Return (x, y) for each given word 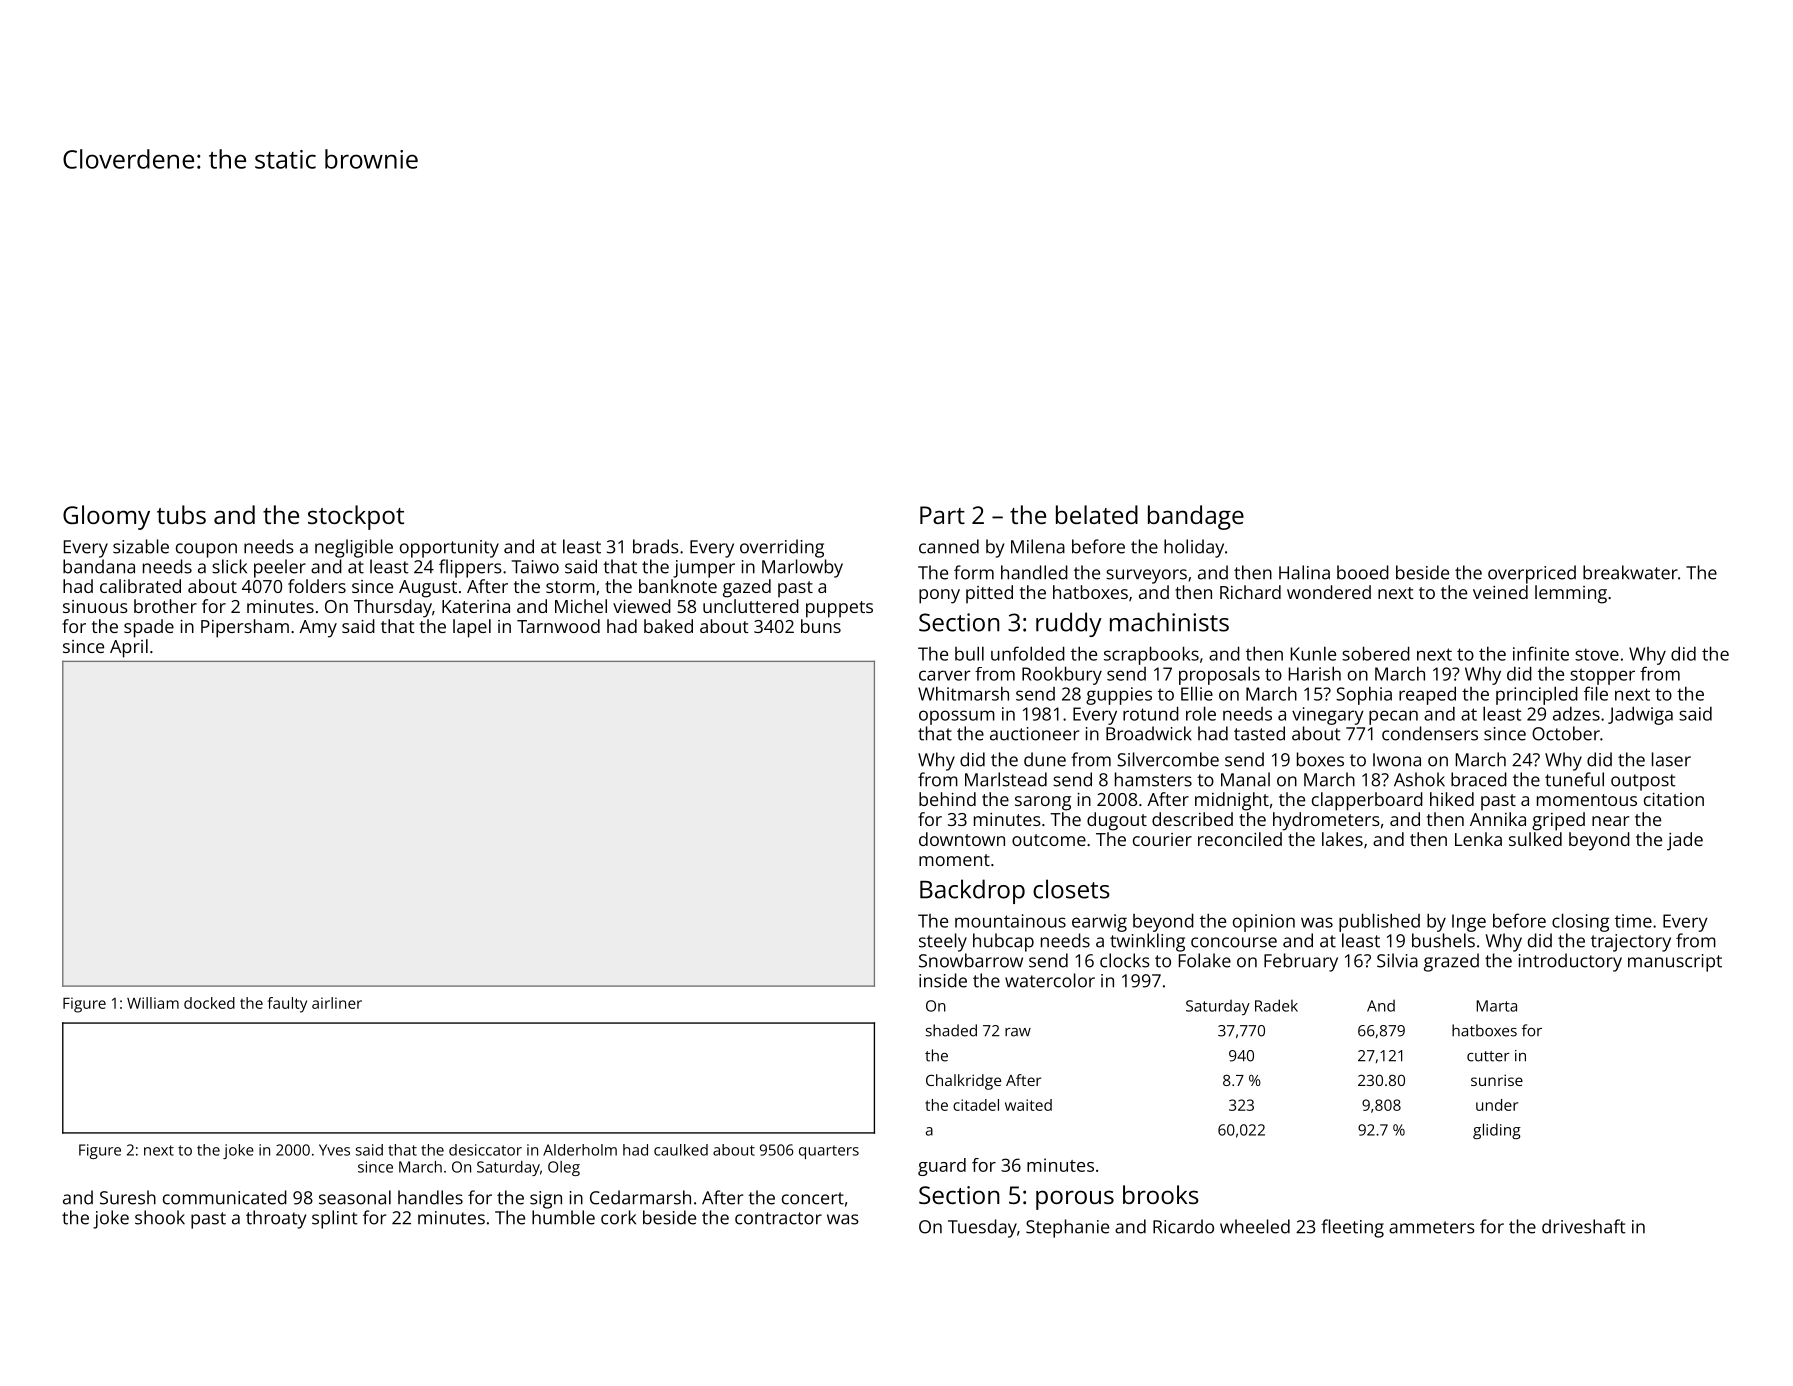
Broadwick (1149, 733)
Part (942, 515)
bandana (99, 566)
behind (947, 799)
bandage (1196, 517)
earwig (1099, 923)
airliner (337, 1003)
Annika (1498, 819)
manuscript (1675, 963)
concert (813, 1198)
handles (430, 1197)
